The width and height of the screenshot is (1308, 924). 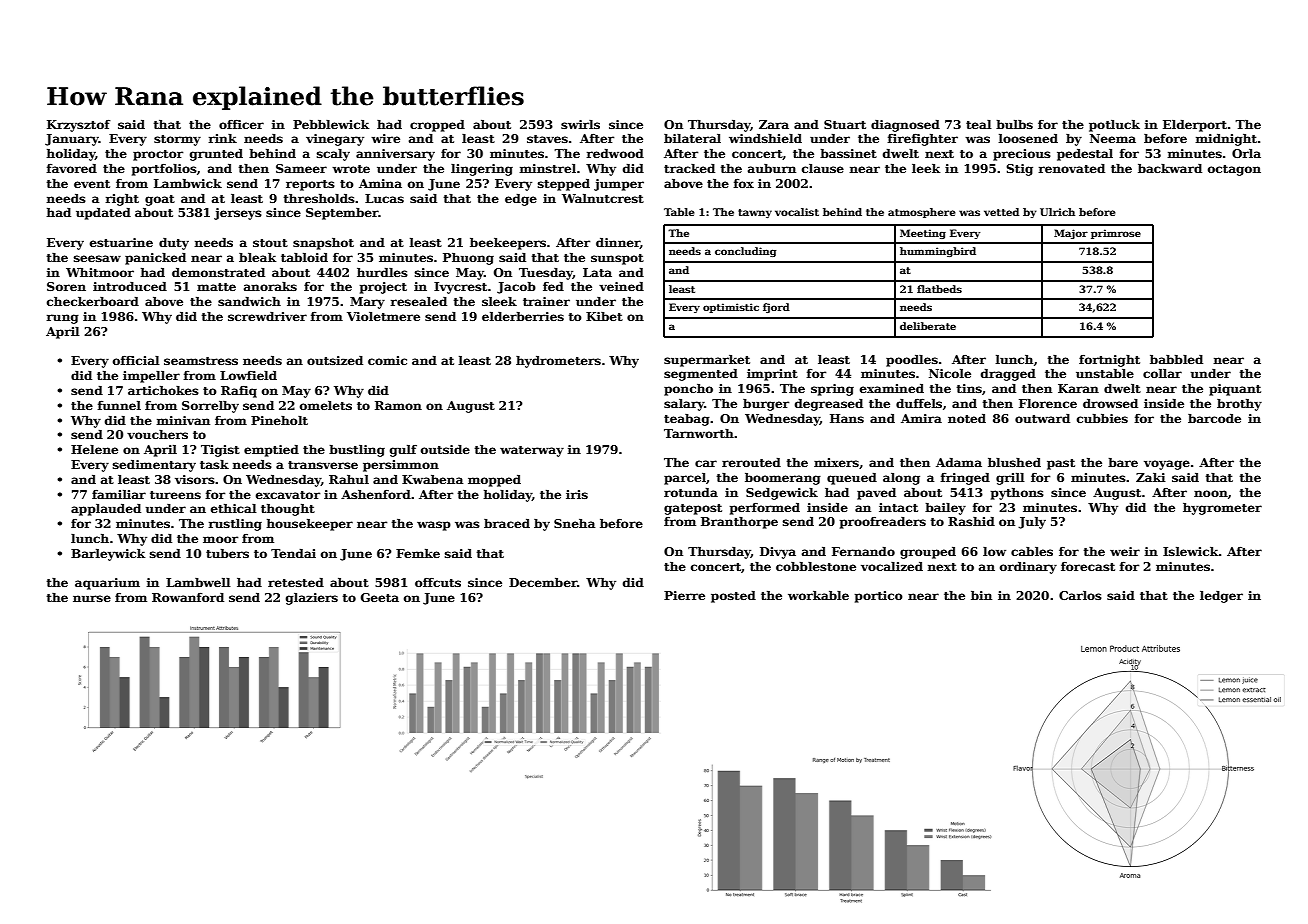 What do you see at coordinates (876, 494) in the screenshot?
I see `paved` at bounding box center [876, 494].
